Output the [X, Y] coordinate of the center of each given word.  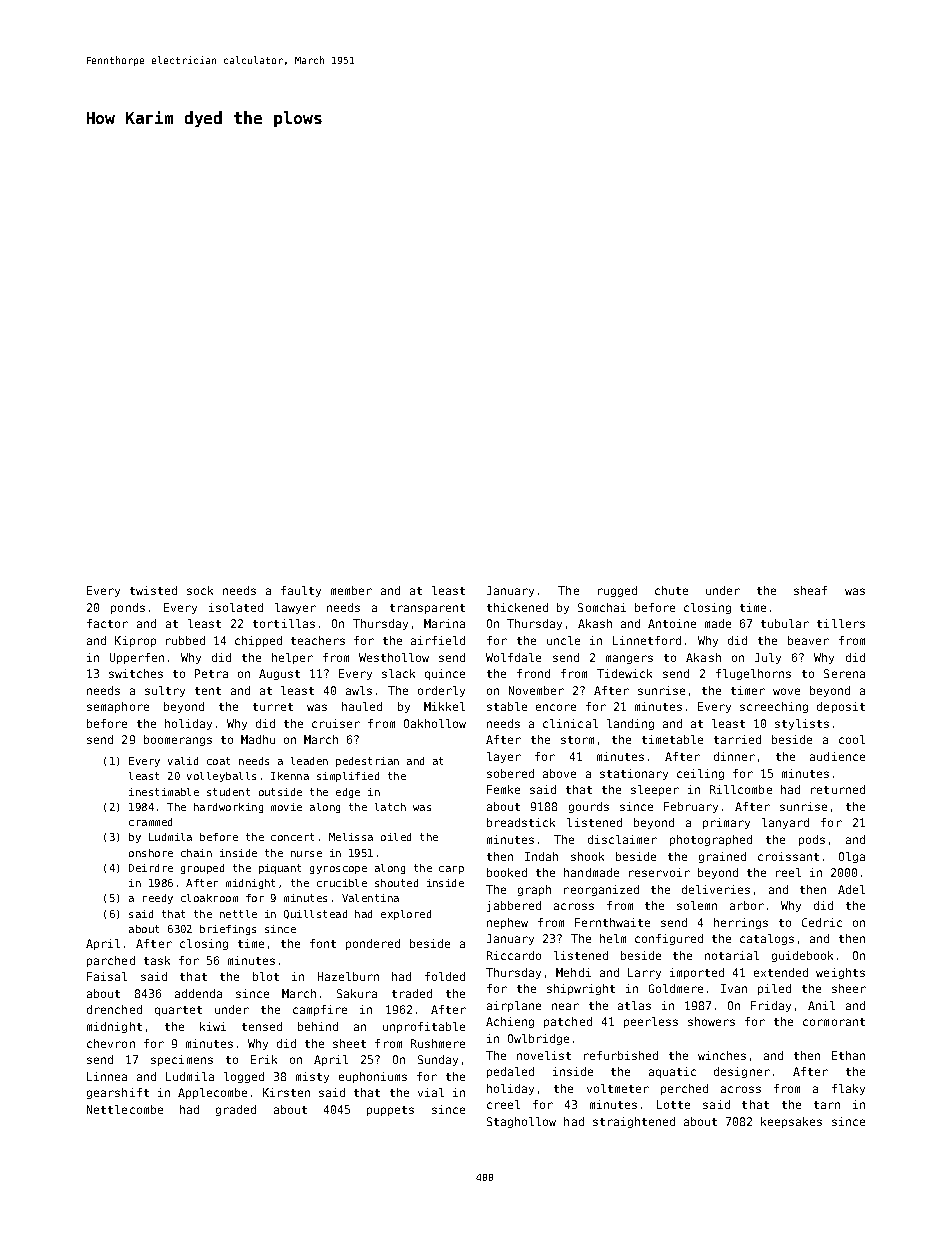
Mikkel [444, 706]
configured [669, 939]
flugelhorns [753, 674]
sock [200, 590]
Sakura [357, 993]
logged [244, 1077]
